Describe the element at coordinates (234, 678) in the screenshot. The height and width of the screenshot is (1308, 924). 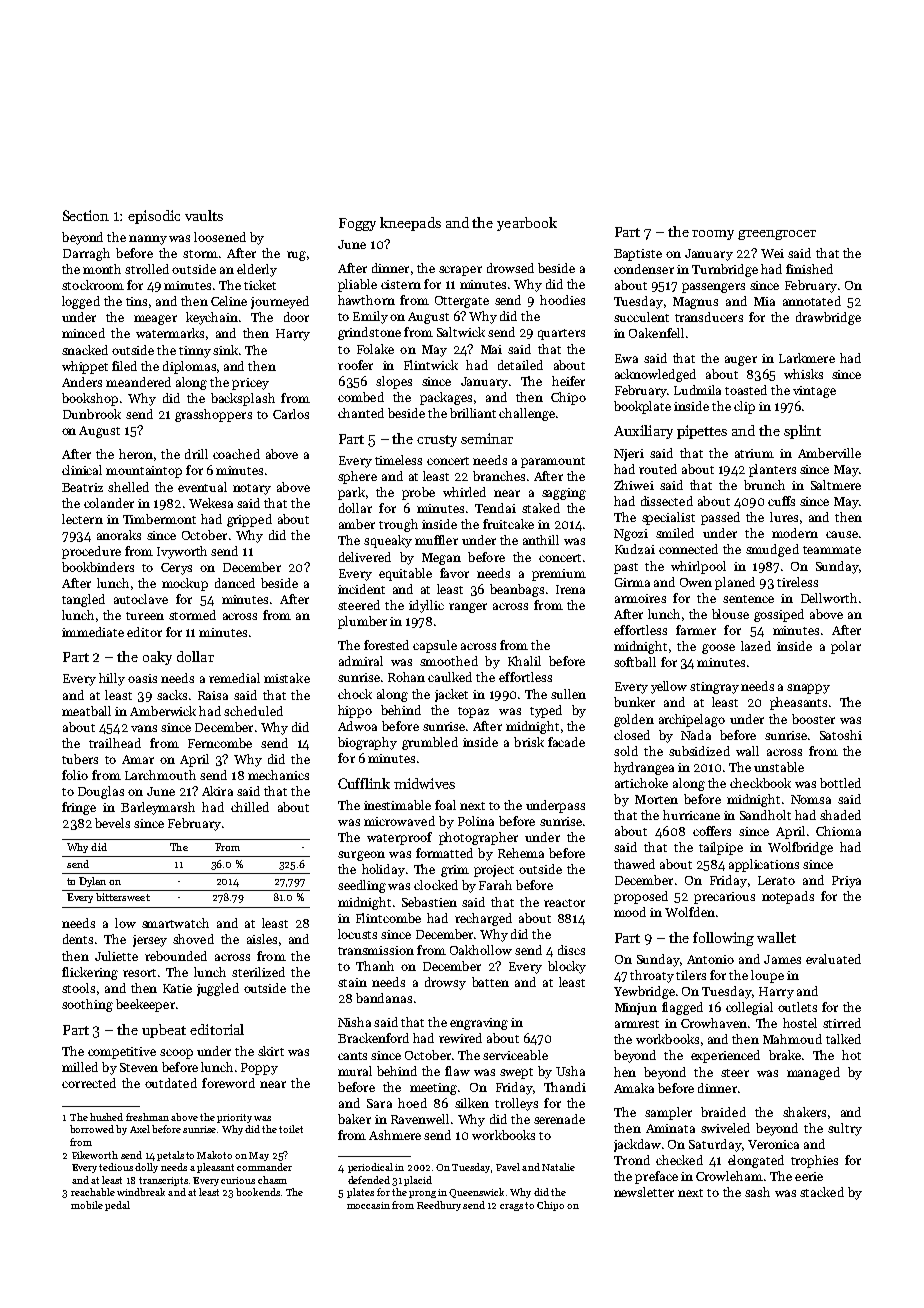
I see `remedial` at that location.
